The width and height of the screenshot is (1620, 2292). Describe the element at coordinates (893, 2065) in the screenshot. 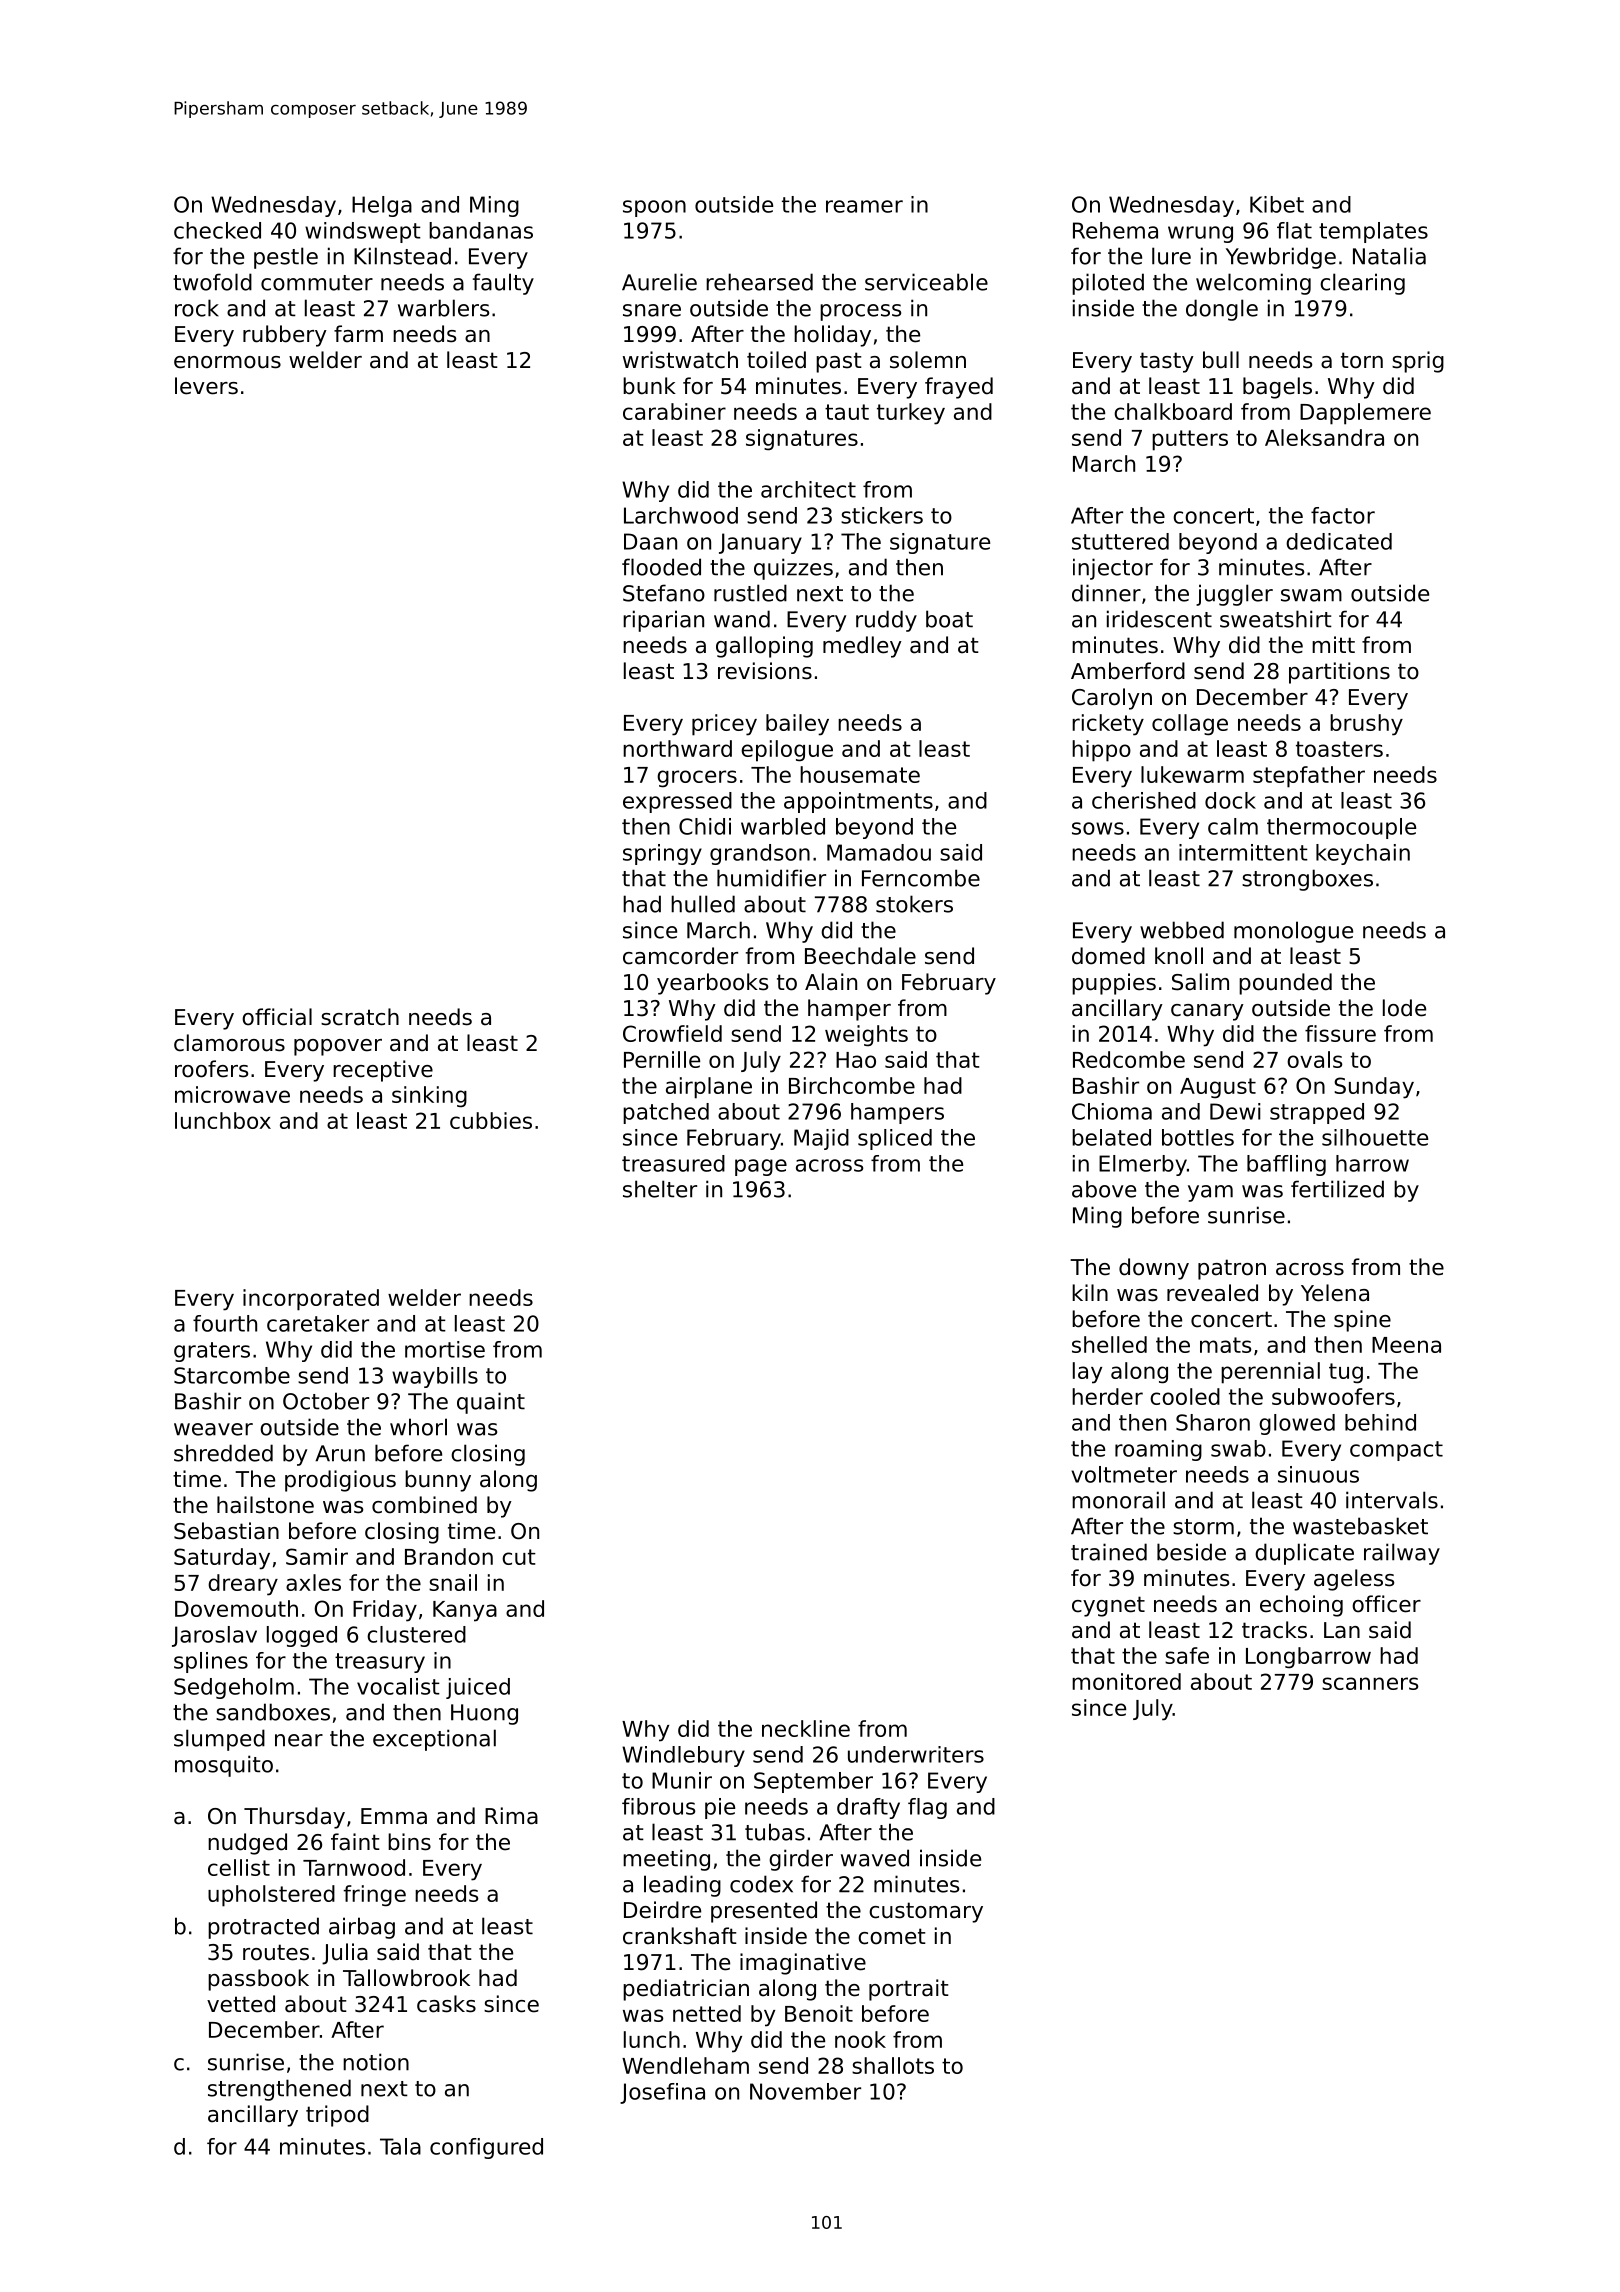

I see `shallots` at that location.
